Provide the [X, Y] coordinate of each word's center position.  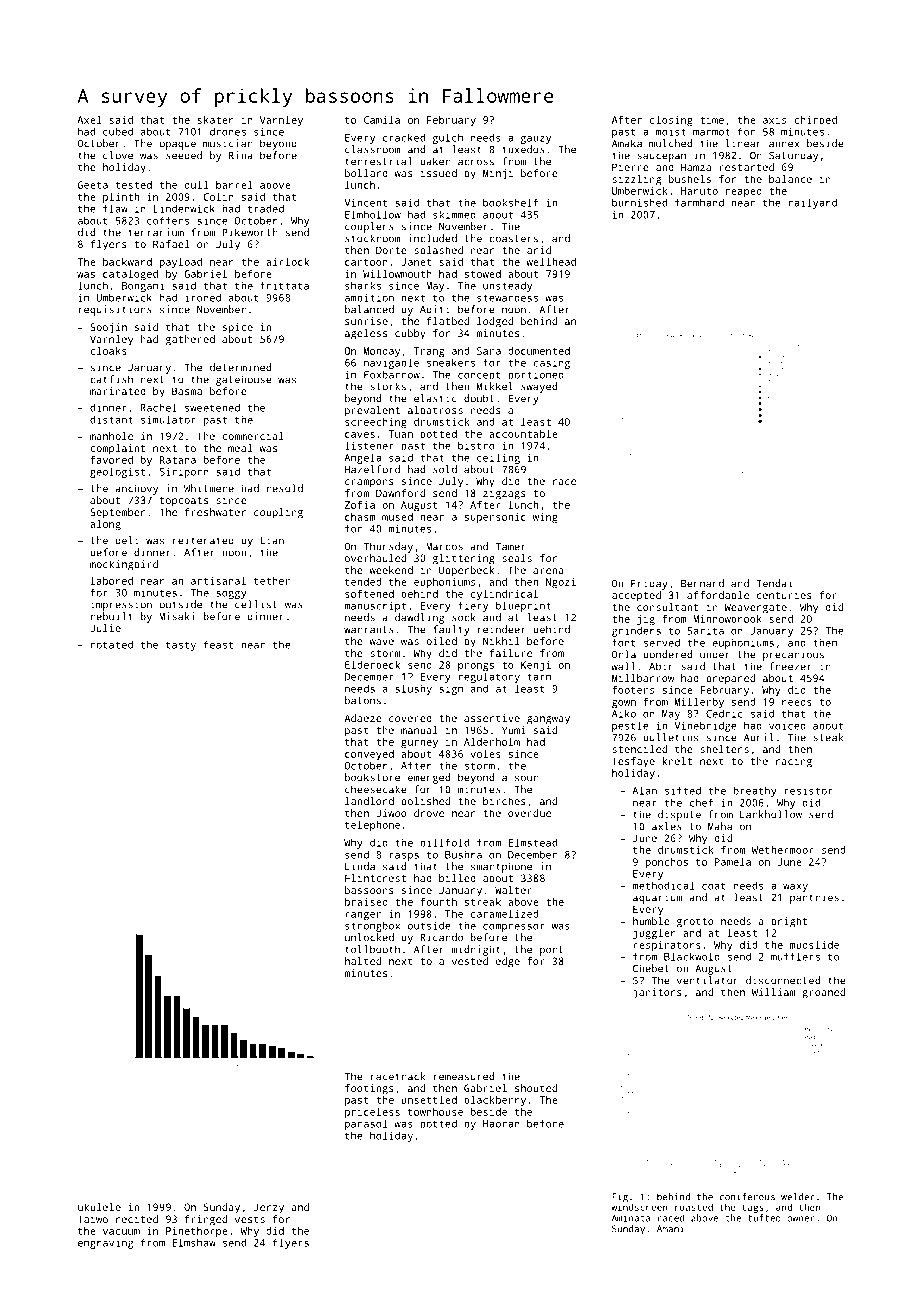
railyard [813, 203]
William [774, 992]
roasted [694, 1207]
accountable [523, 434]
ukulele [99, 1207]
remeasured [463, 1076]
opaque [177, 145]
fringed [206, 1220]
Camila [382, 120]
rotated [112, 644]
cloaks [108, 351]
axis [774, 120]
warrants [369, 630]
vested [470, 961]
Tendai [774, 583]
